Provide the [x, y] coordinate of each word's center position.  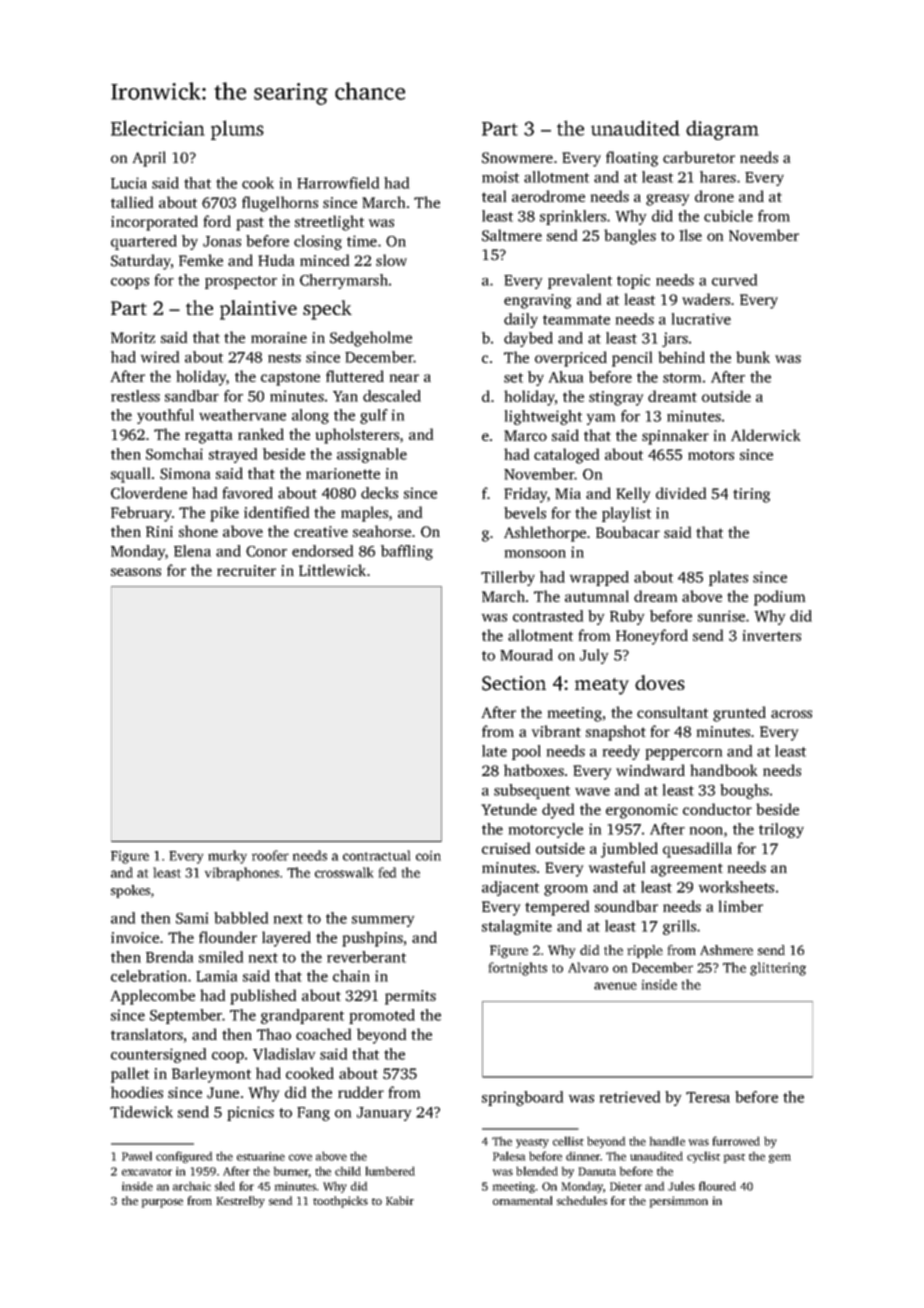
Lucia [129, 183]
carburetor [699, 157]
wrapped [599, 578]
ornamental [522, 1200]
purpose [162, 1203]
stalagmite [517, 927]
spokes [130, 891]
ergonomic [642, 811]
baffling [407, 552]
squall [130, 475]
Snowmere [517, 158]
